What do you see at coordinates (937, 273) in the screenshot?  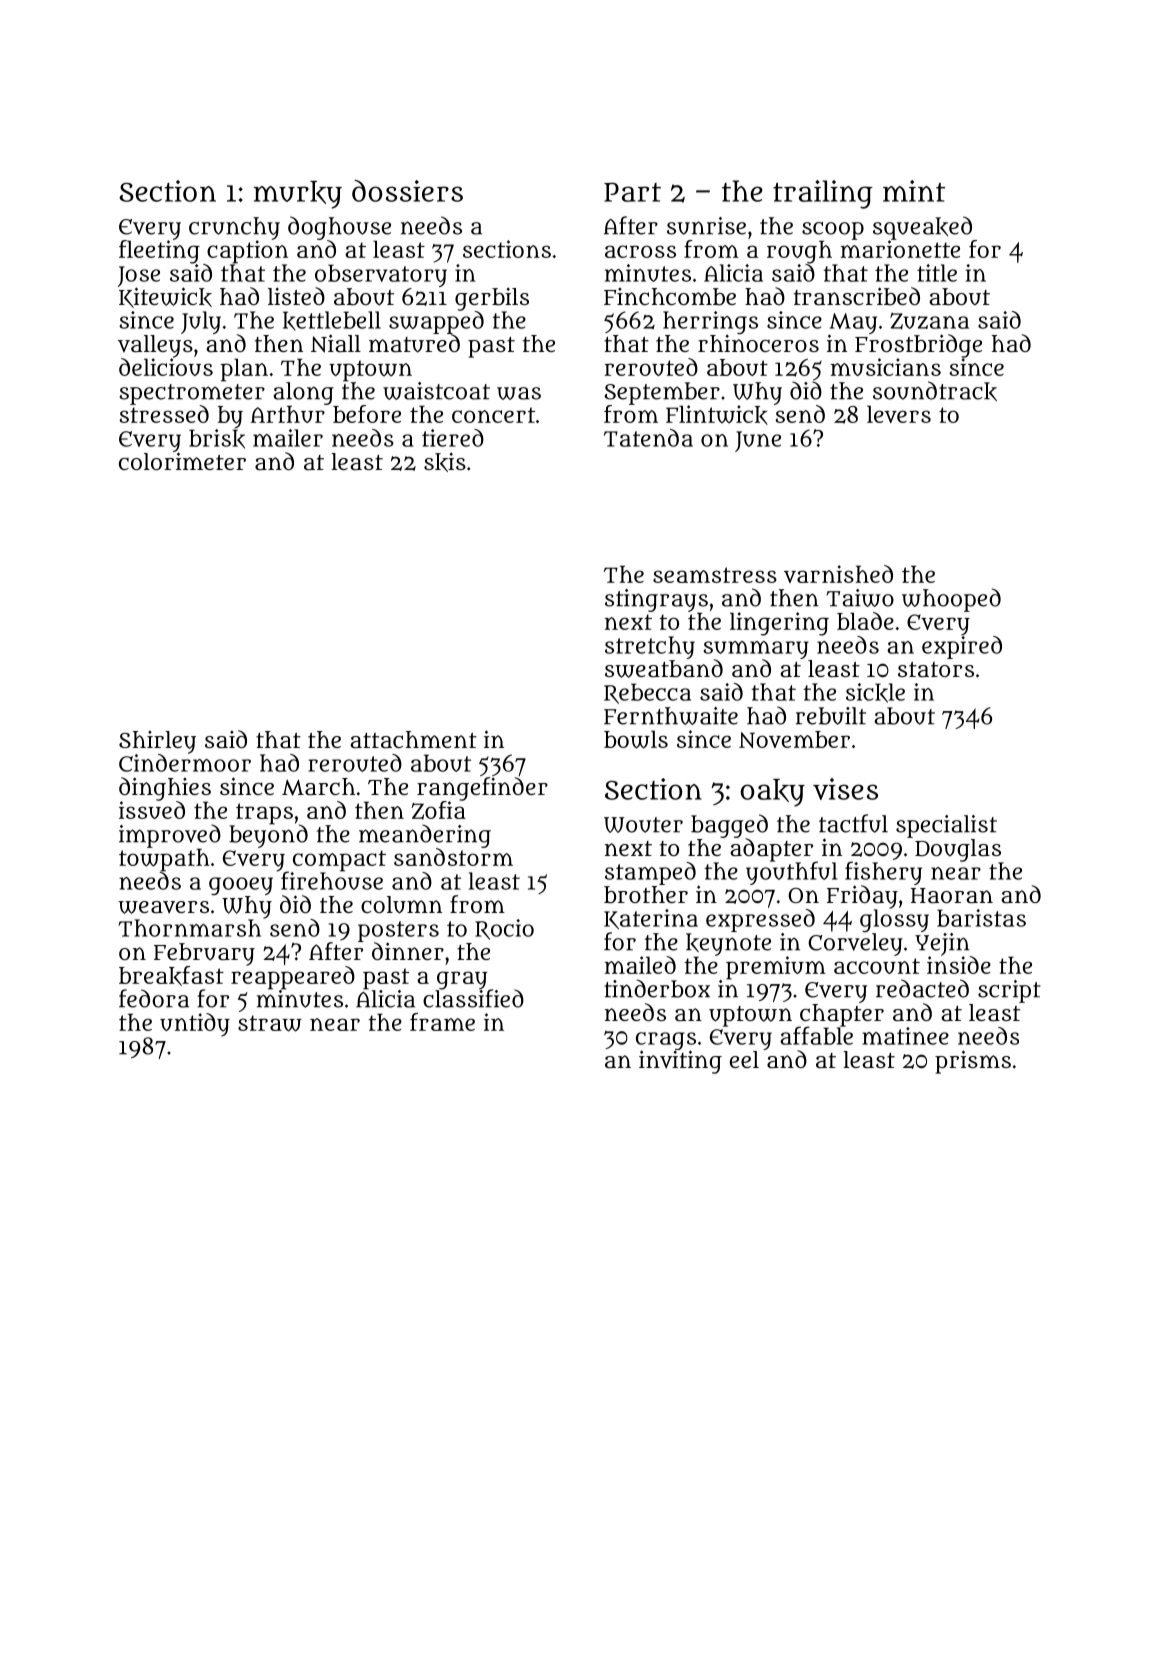 I see `title` at bounding box center [937, 273].
